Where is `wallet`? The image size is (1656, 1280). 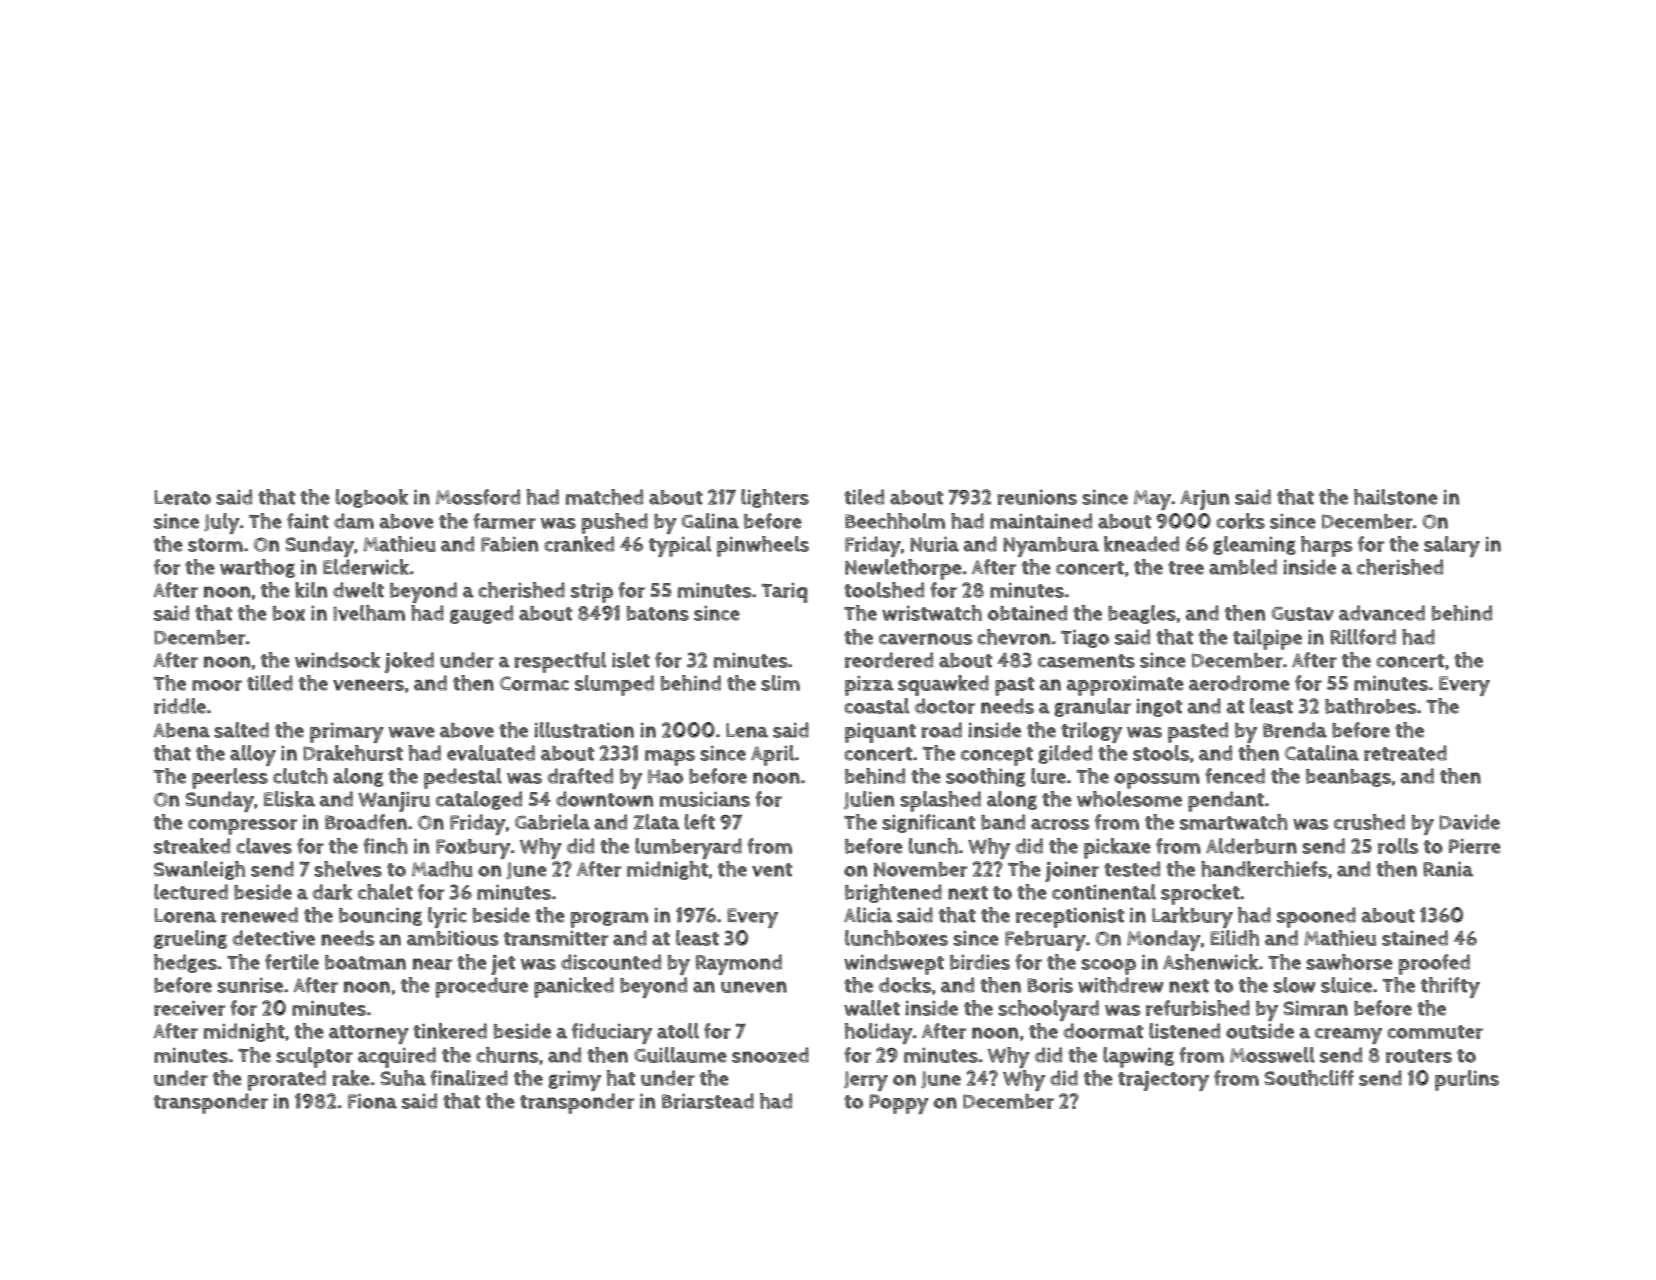 wallet is located at coordinates (872, 1008).
